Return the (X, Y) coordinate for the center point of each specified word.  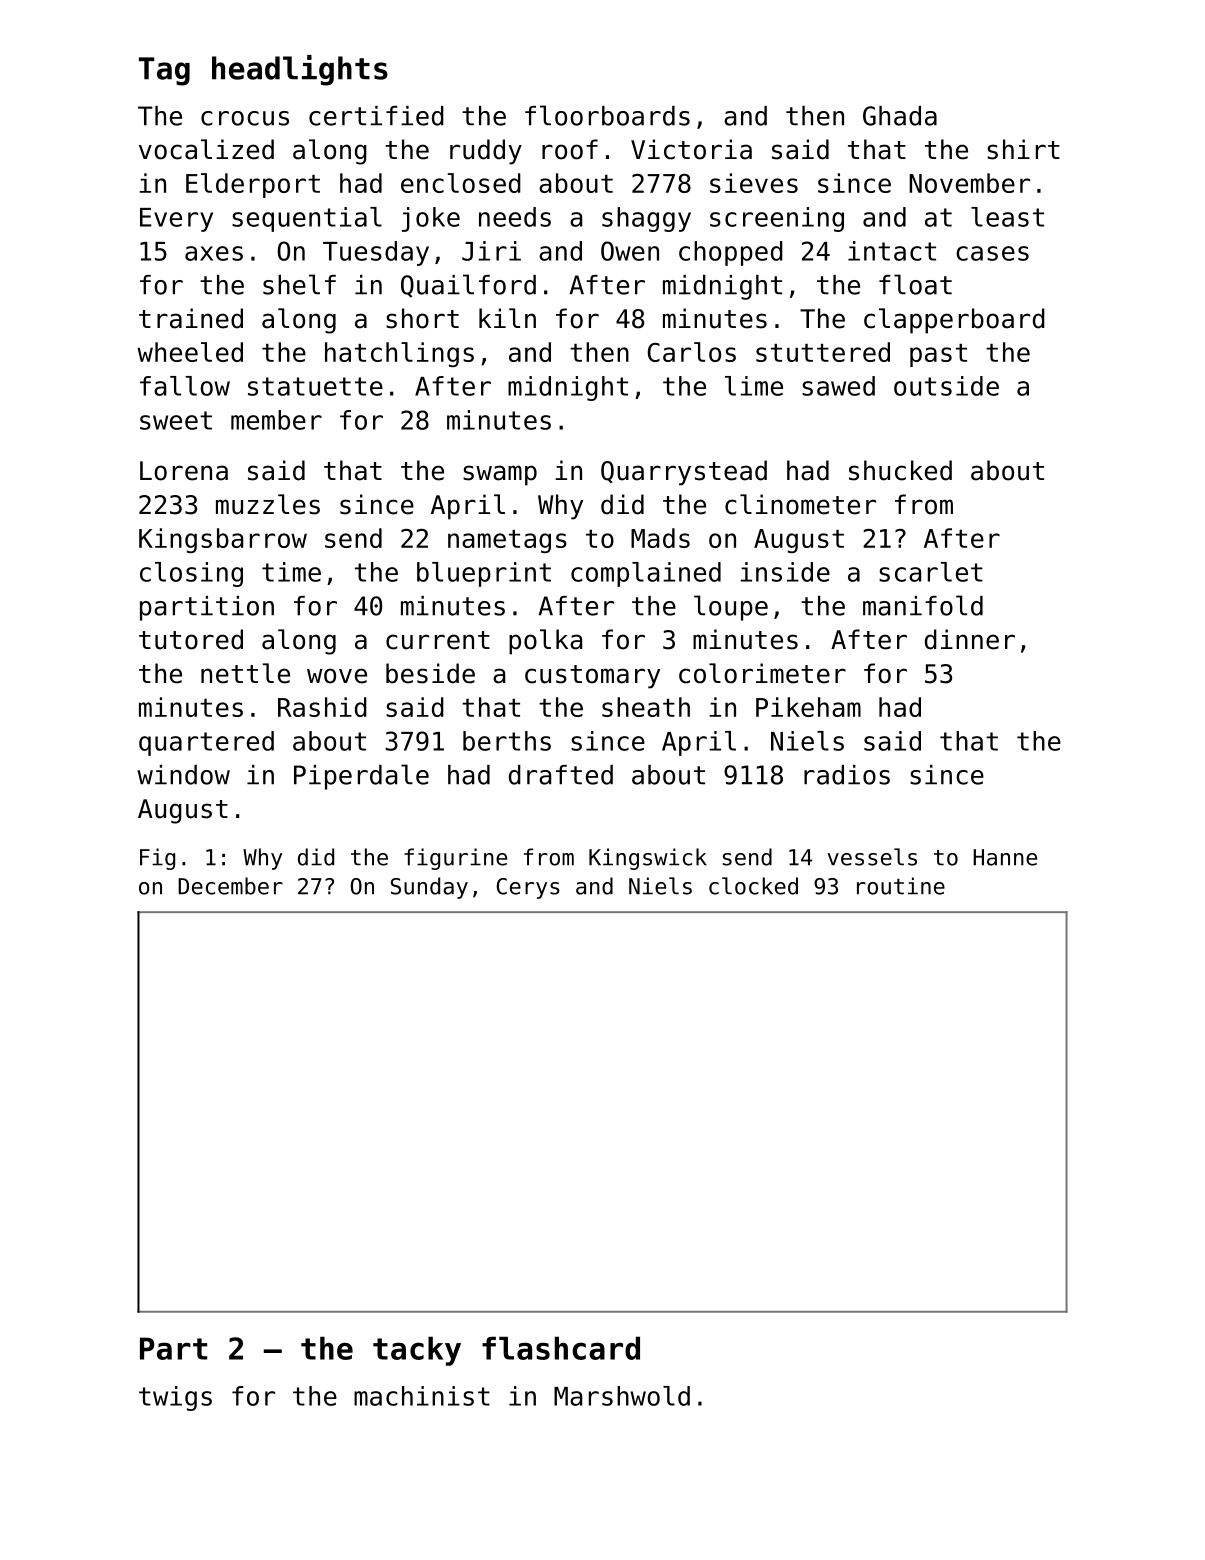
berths (507, 741)
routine (901, 886)
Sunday (429, 888)
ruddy (486, 152)
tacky (417, 1351)
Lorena (184, 471)
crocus (245, 118)
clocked (753, 886)
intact (892, 251)
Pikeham (808, 707)
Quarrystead (684, 473)
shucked (900, 470)
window (183, 775)
